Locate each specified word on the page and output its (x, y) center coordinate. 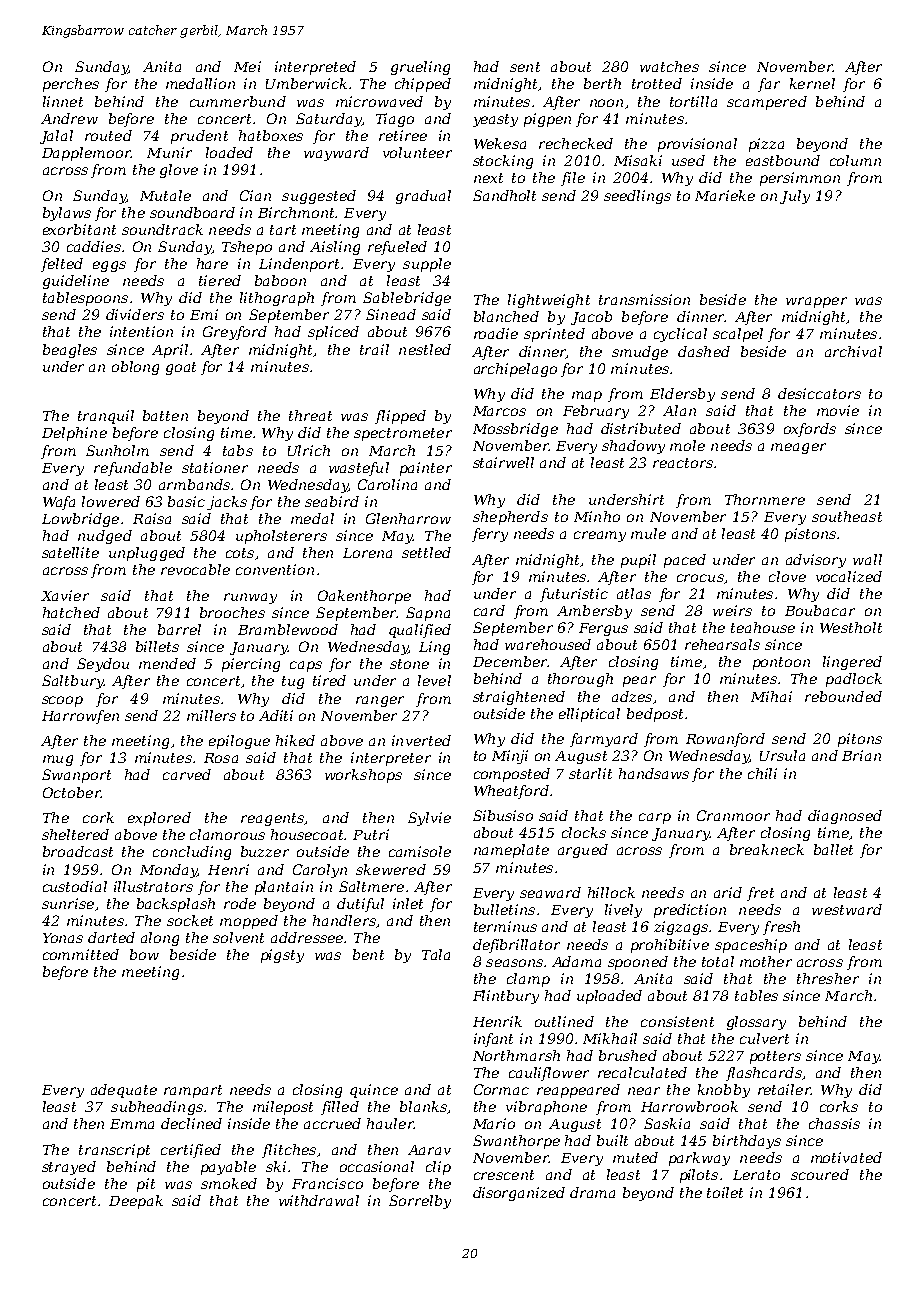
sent (525, 67)
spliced (333, 333)
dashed (704, 351)
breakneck (767, 849)
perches (71, 85)
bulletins (504, 909)
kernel (812, 83)
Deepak (136, 1202)
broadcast (78, 851)
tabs (238, 450)
